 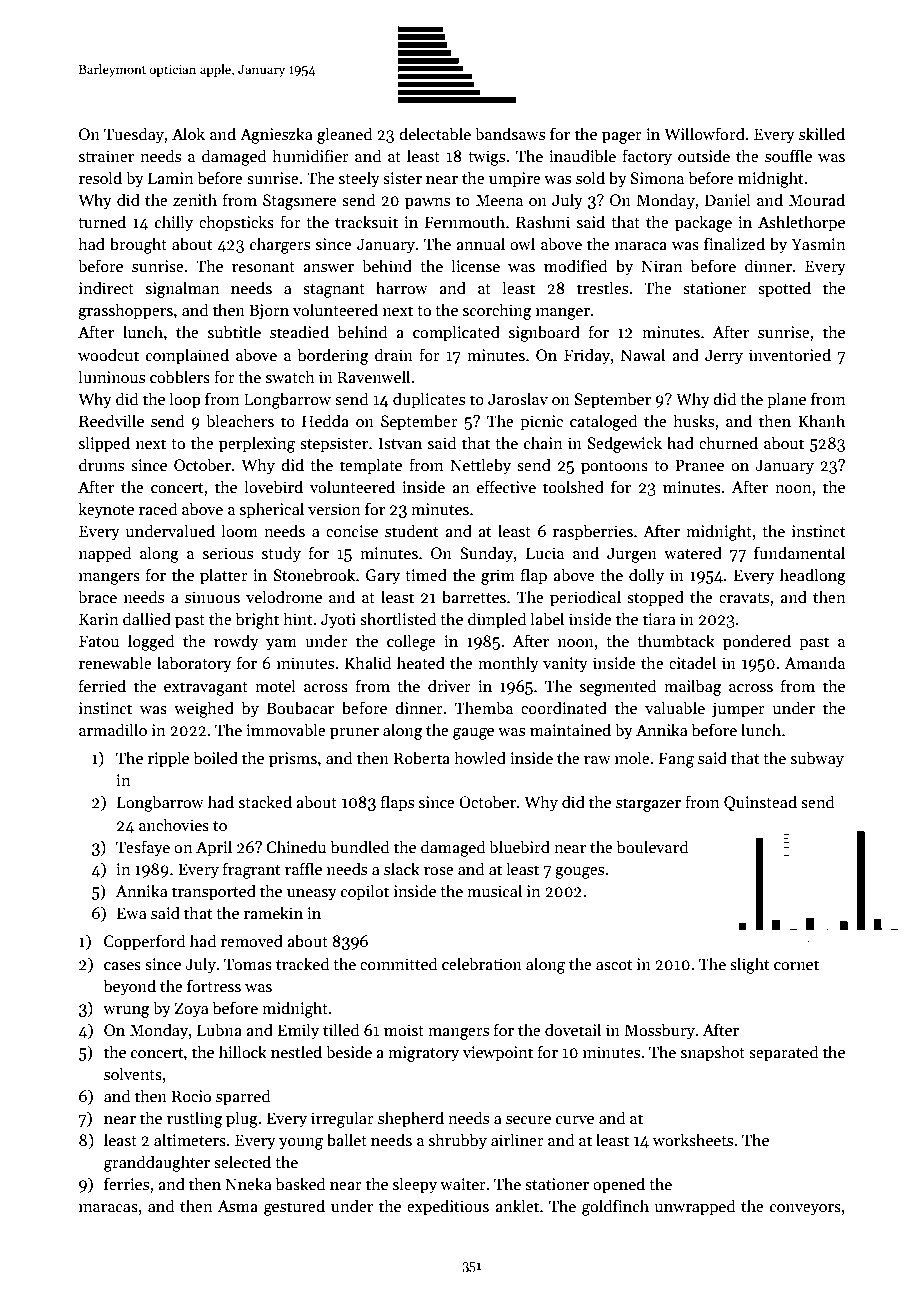 What do you see at coordinates (738, 710) in the screenshot?
I see `jumper` at bounding box center [738, 710].
